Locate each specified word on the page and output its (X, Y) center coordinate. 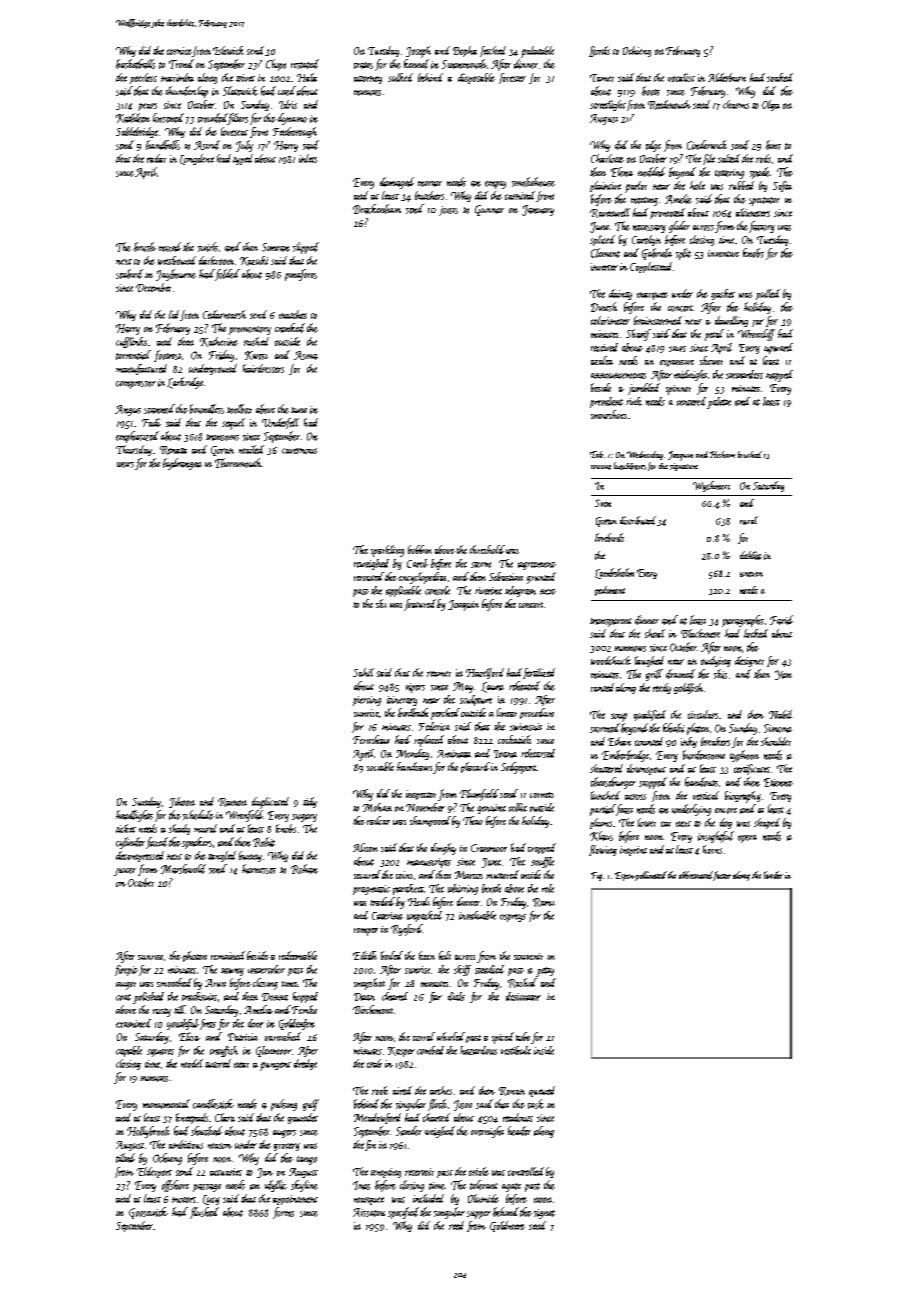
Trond (181, 64)
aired (402, 1090)
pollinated (651, 876)
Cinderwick (707, 145)
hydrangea (182, 464)
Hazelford (485, 673)
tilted (125, 1158)
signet (544, 1214)
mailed (251, 449)
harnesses (259, 869)
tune (299, 410)
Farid (781, 620)
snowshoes (609, 414)
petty (545, 972)
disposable (476, 78)
